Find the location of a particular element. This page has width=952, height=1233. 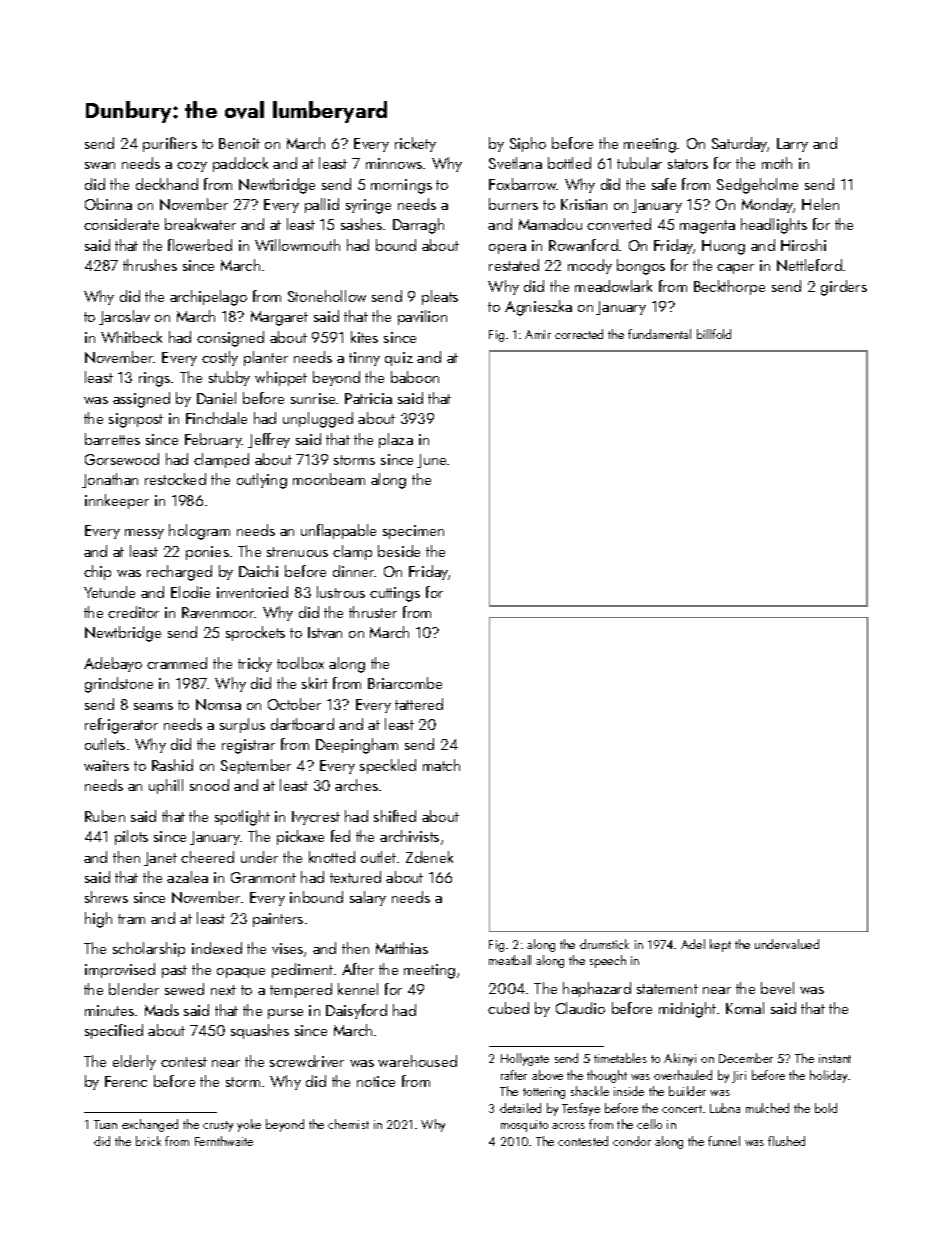

tattered is located at coordinates (419, 704).
